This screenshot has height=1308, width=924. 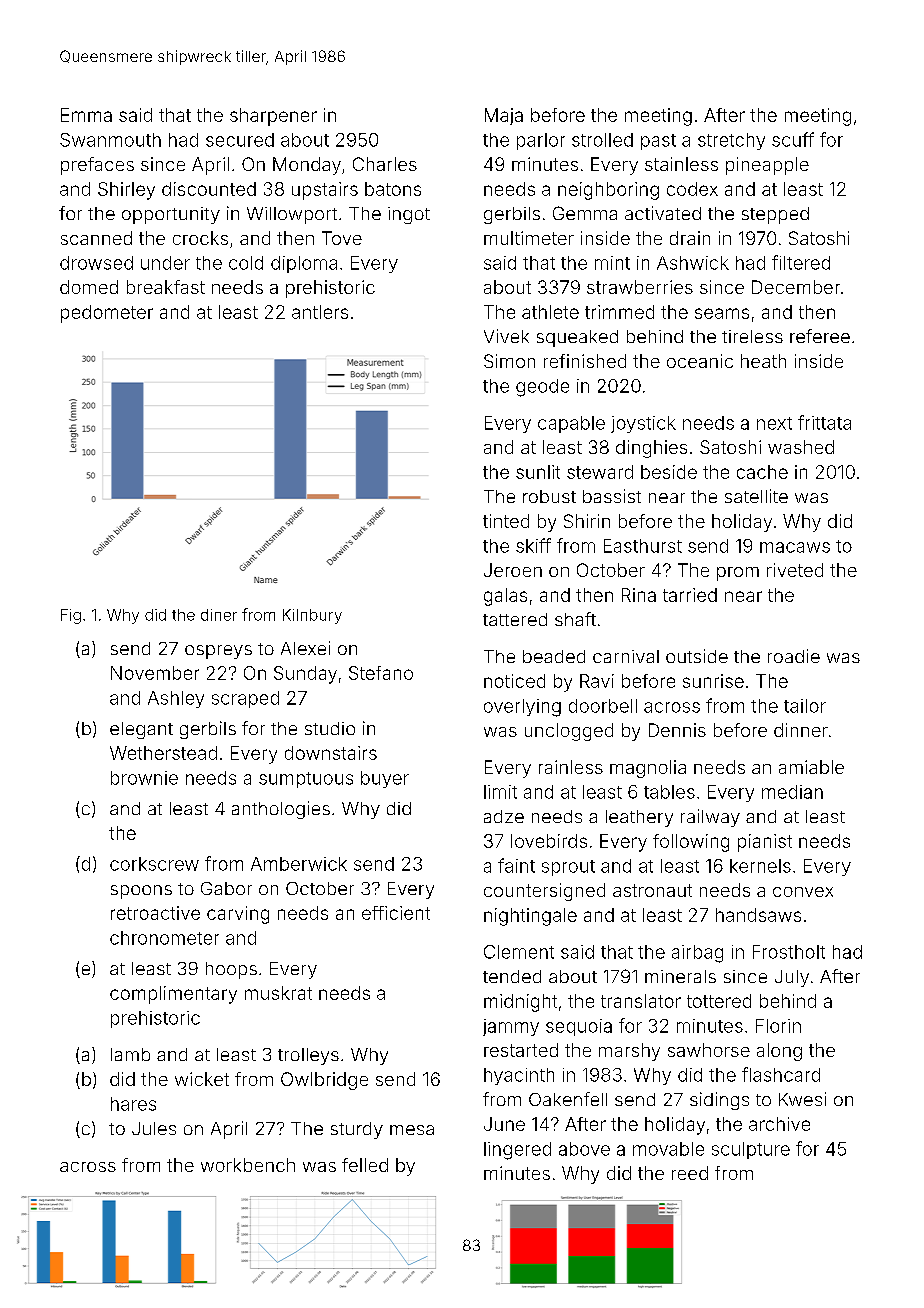 I want to click on limit, so click(x=500, y=792).
